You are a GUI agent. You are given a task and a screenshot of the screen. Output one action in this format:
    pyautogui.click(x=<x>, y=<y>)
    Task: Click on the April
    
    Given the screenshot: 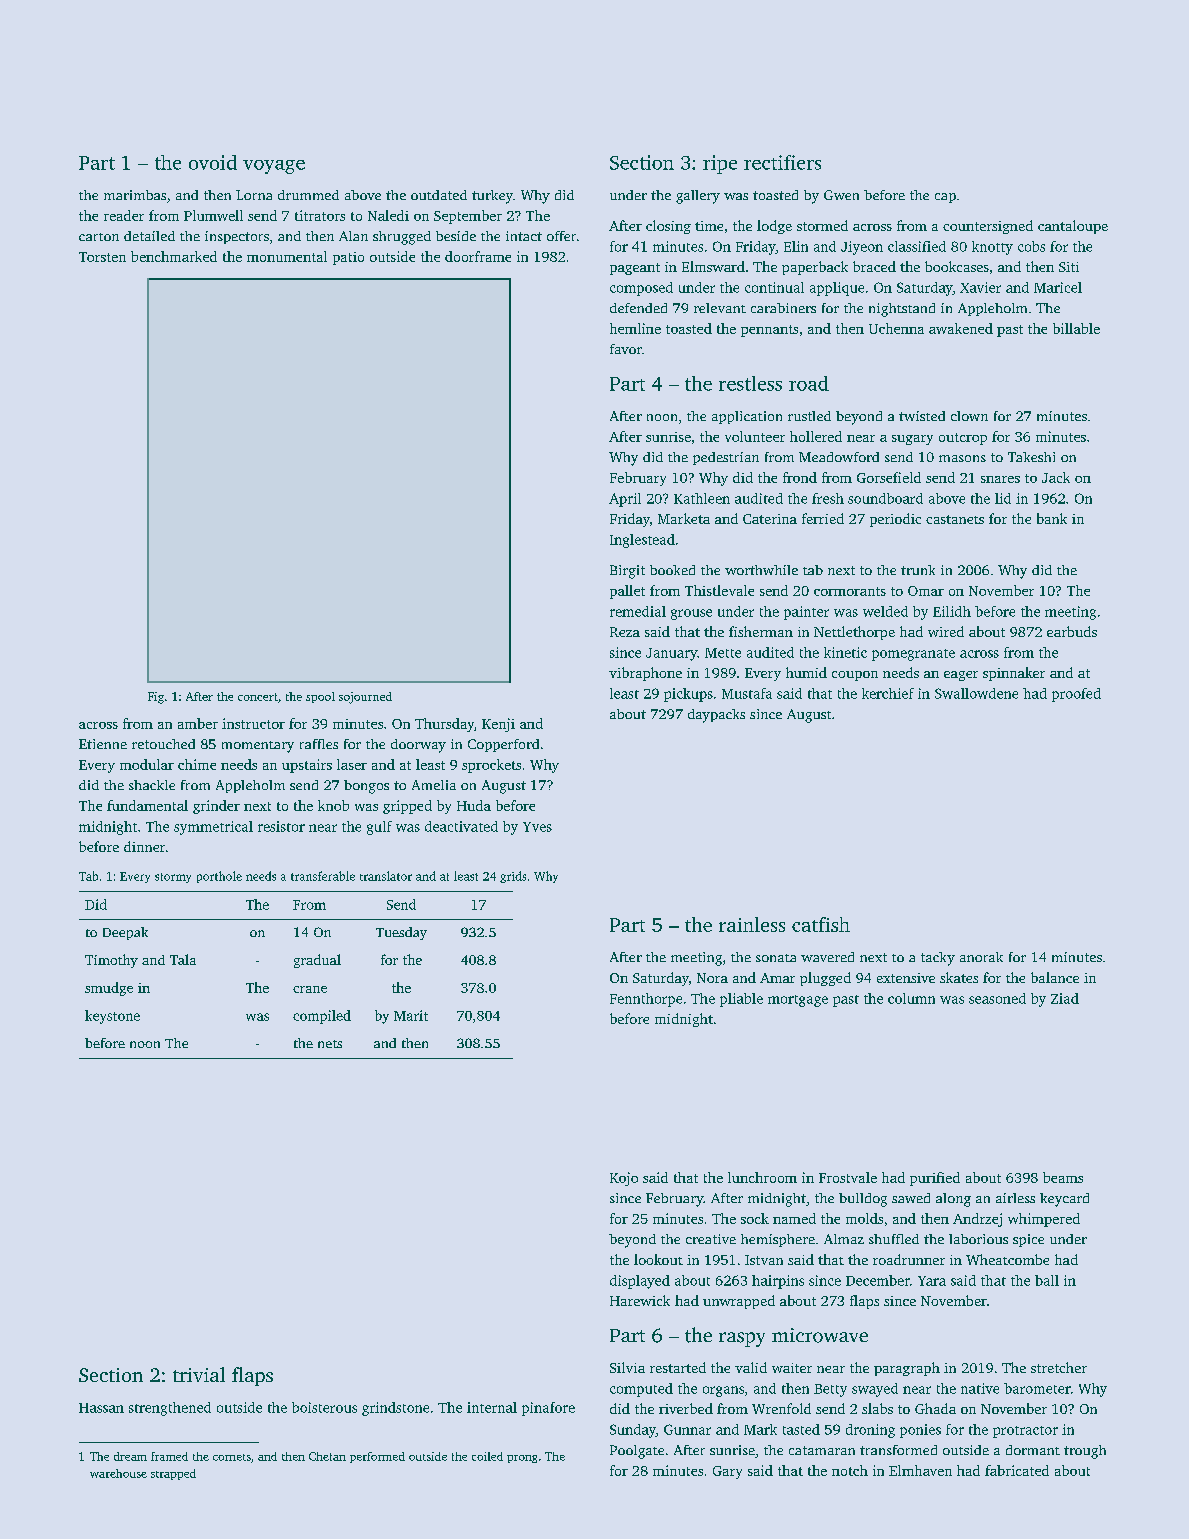 What is the action you would take?
    pyautogui.click(x=625, y=500)
